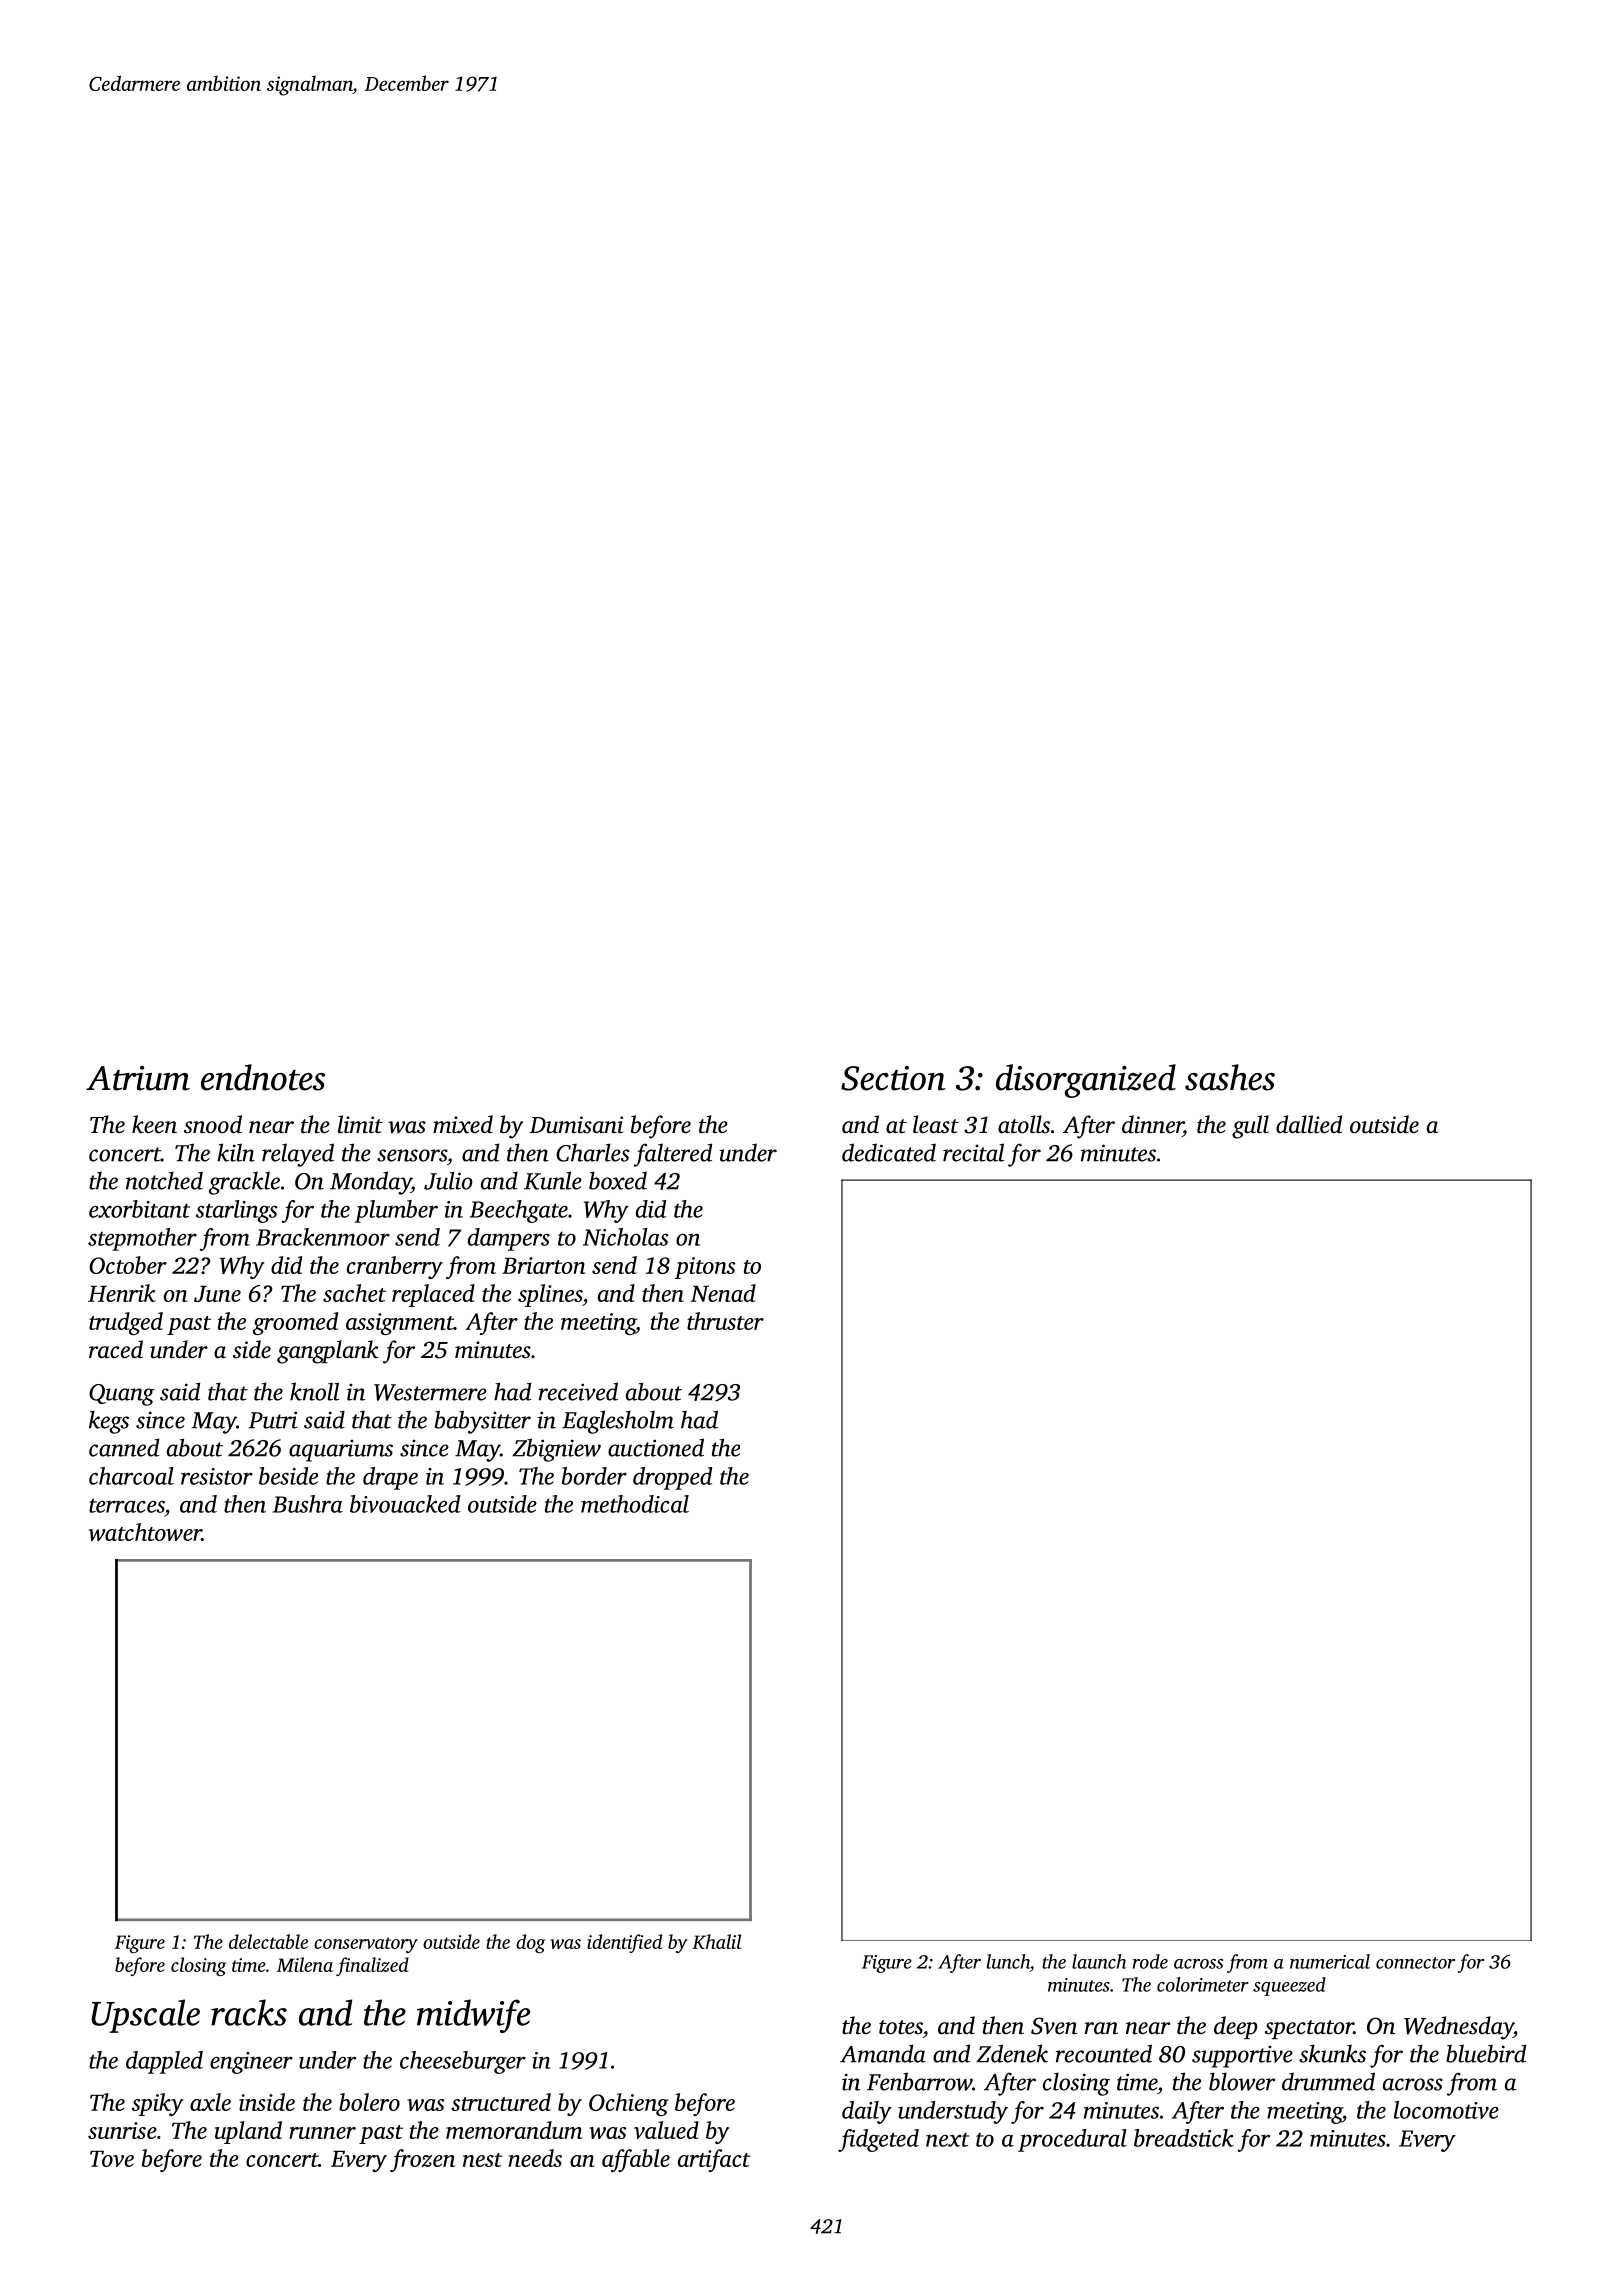  I want to click on rode, so click(1150, 1961).
